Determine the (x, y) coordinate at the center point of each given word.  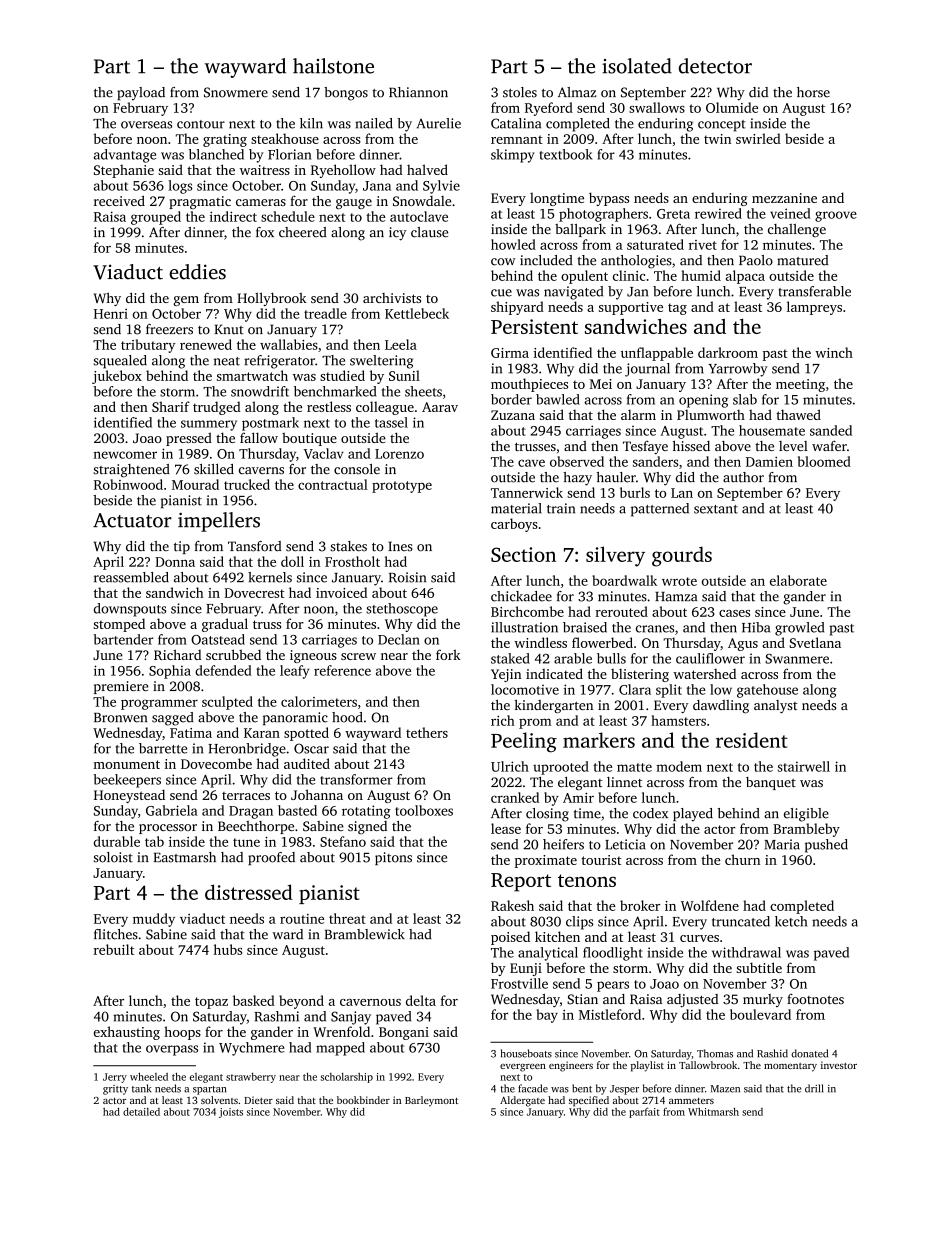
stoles (520, 92)
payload (141, 94)
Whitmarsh (713, 1112)
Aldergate (522, 1101)
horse (813, 92)
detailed (141, 1112)
